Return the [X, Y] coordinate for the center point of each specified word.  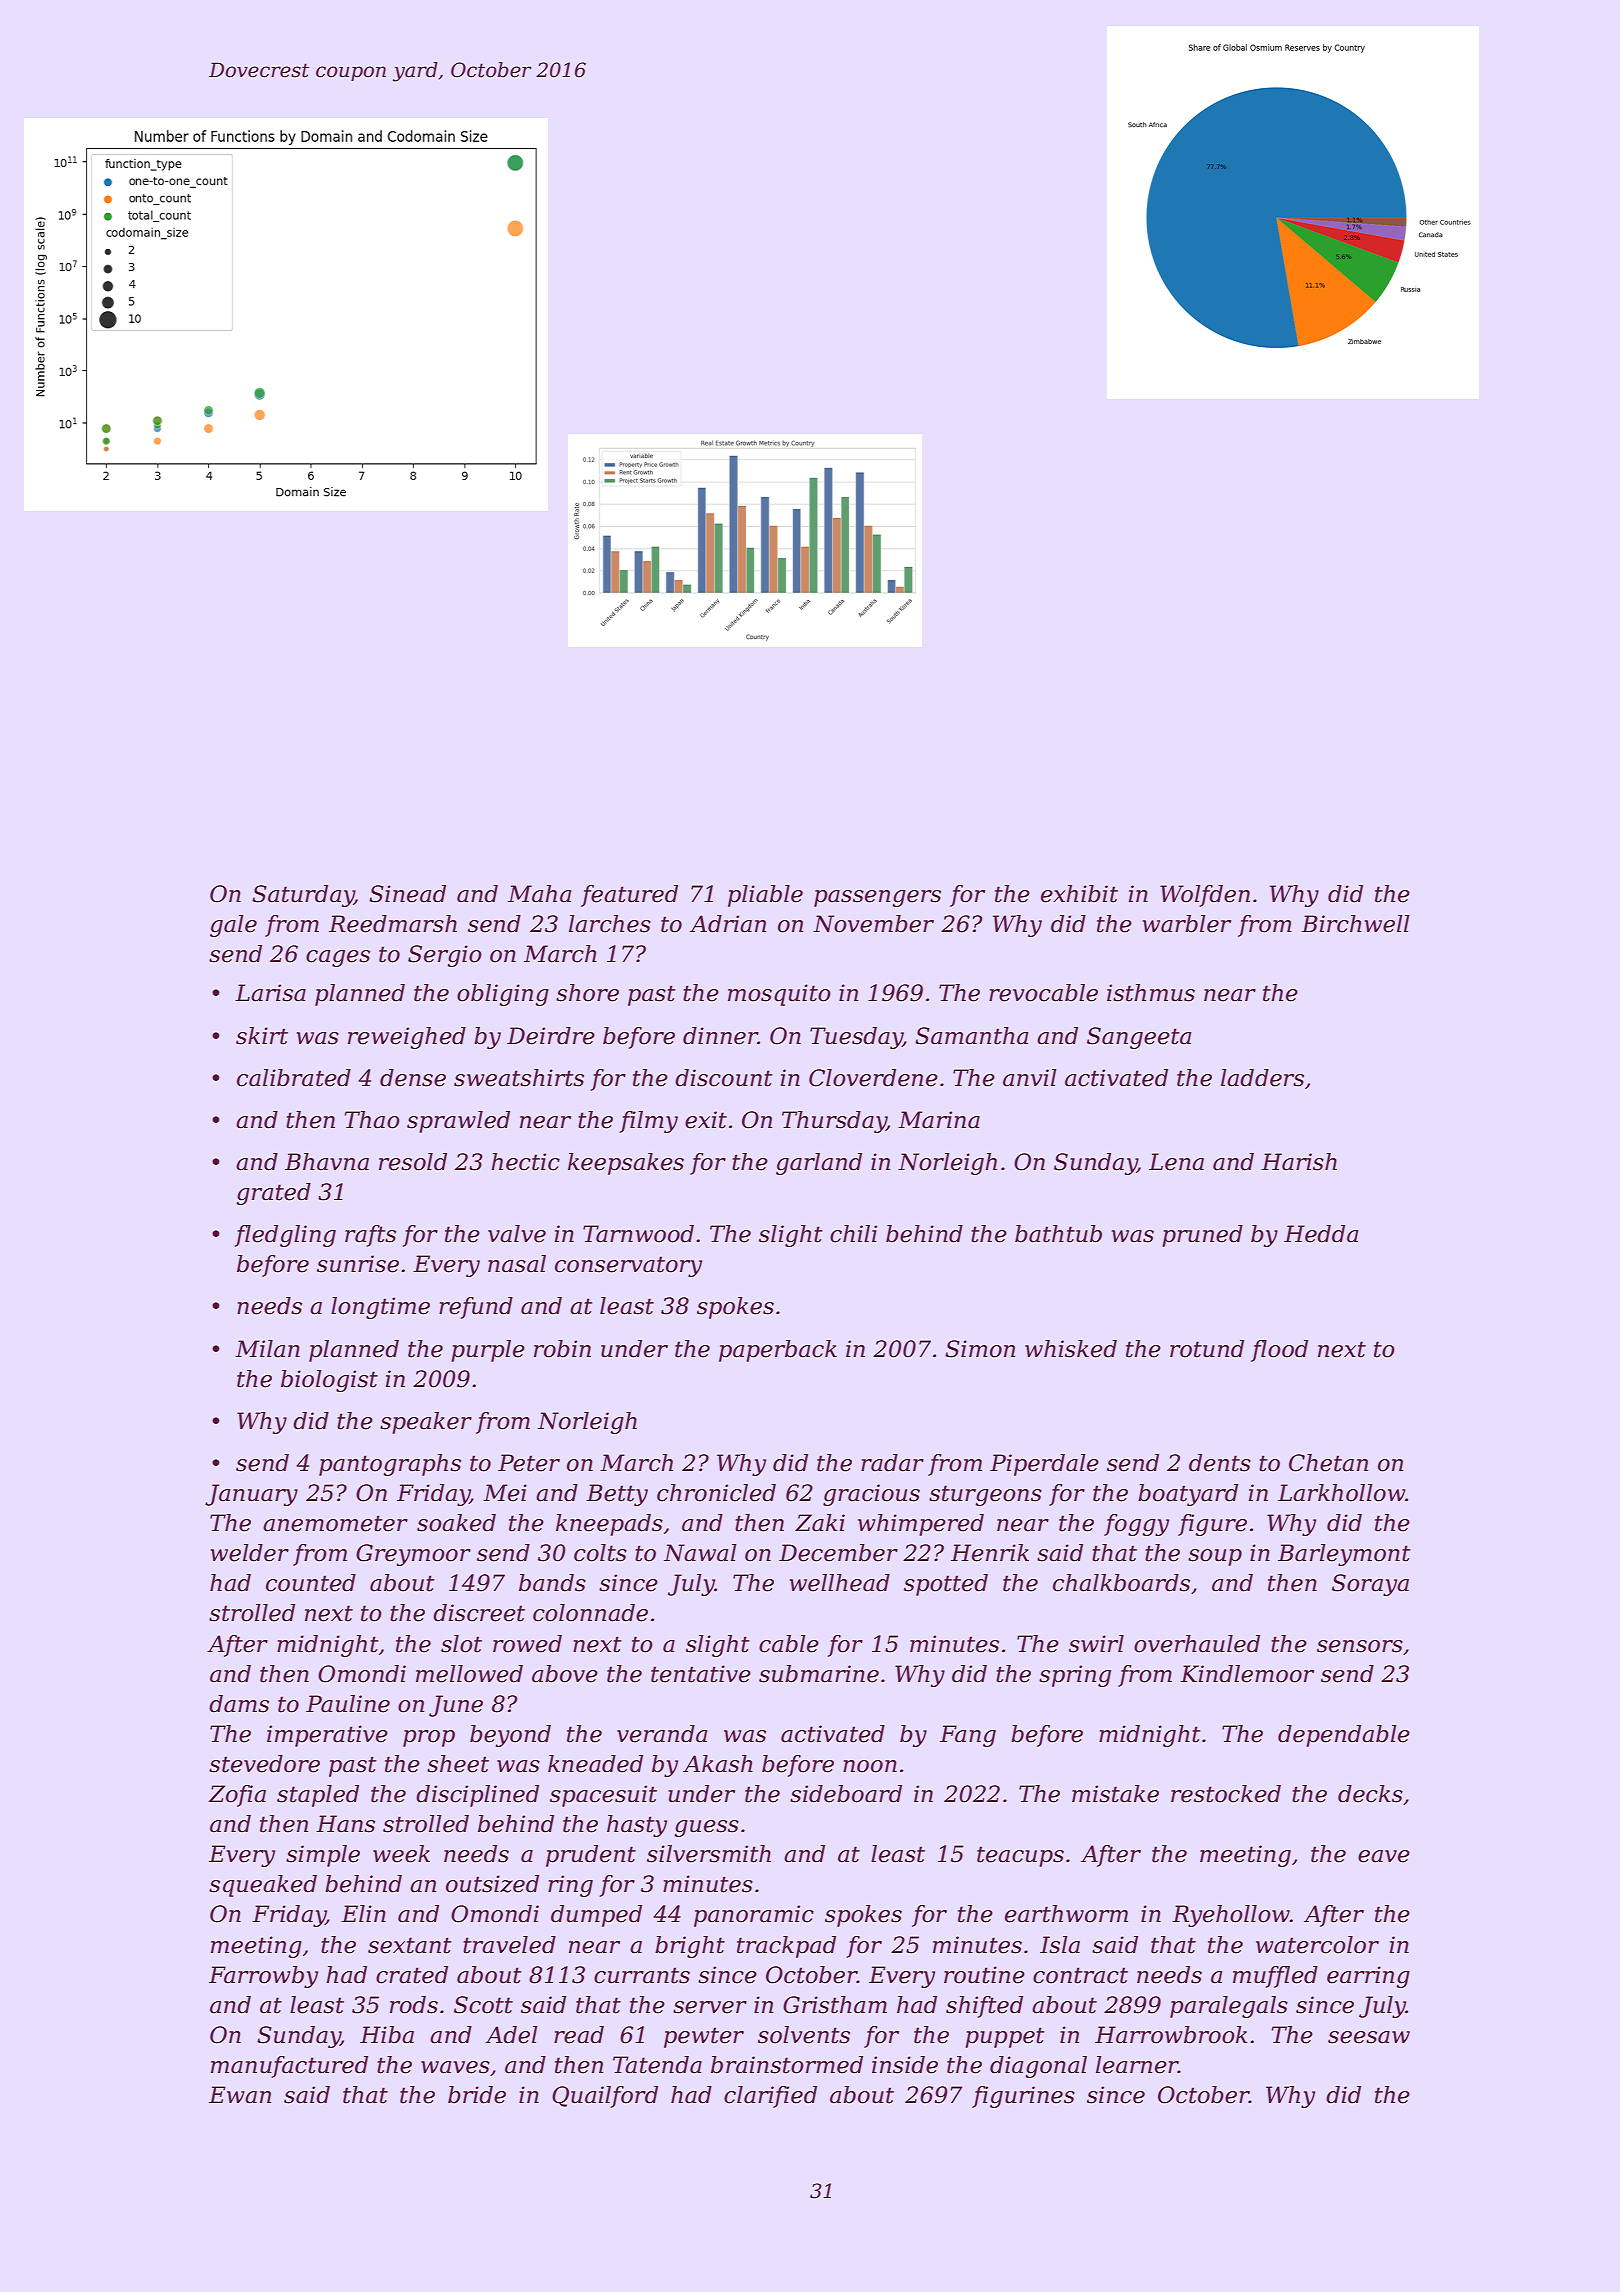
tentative [701, 1674]
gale [233, 926]
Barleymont [1344, 1555]
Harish [1299, 1162]
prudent [591, 1856]
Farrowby [263, 1977]
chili [853, 1234]
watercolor [1317, 1945]
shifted [984, 2007]
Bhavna [327, 1162]
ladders [1262, 1078]
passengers [877, 898]
